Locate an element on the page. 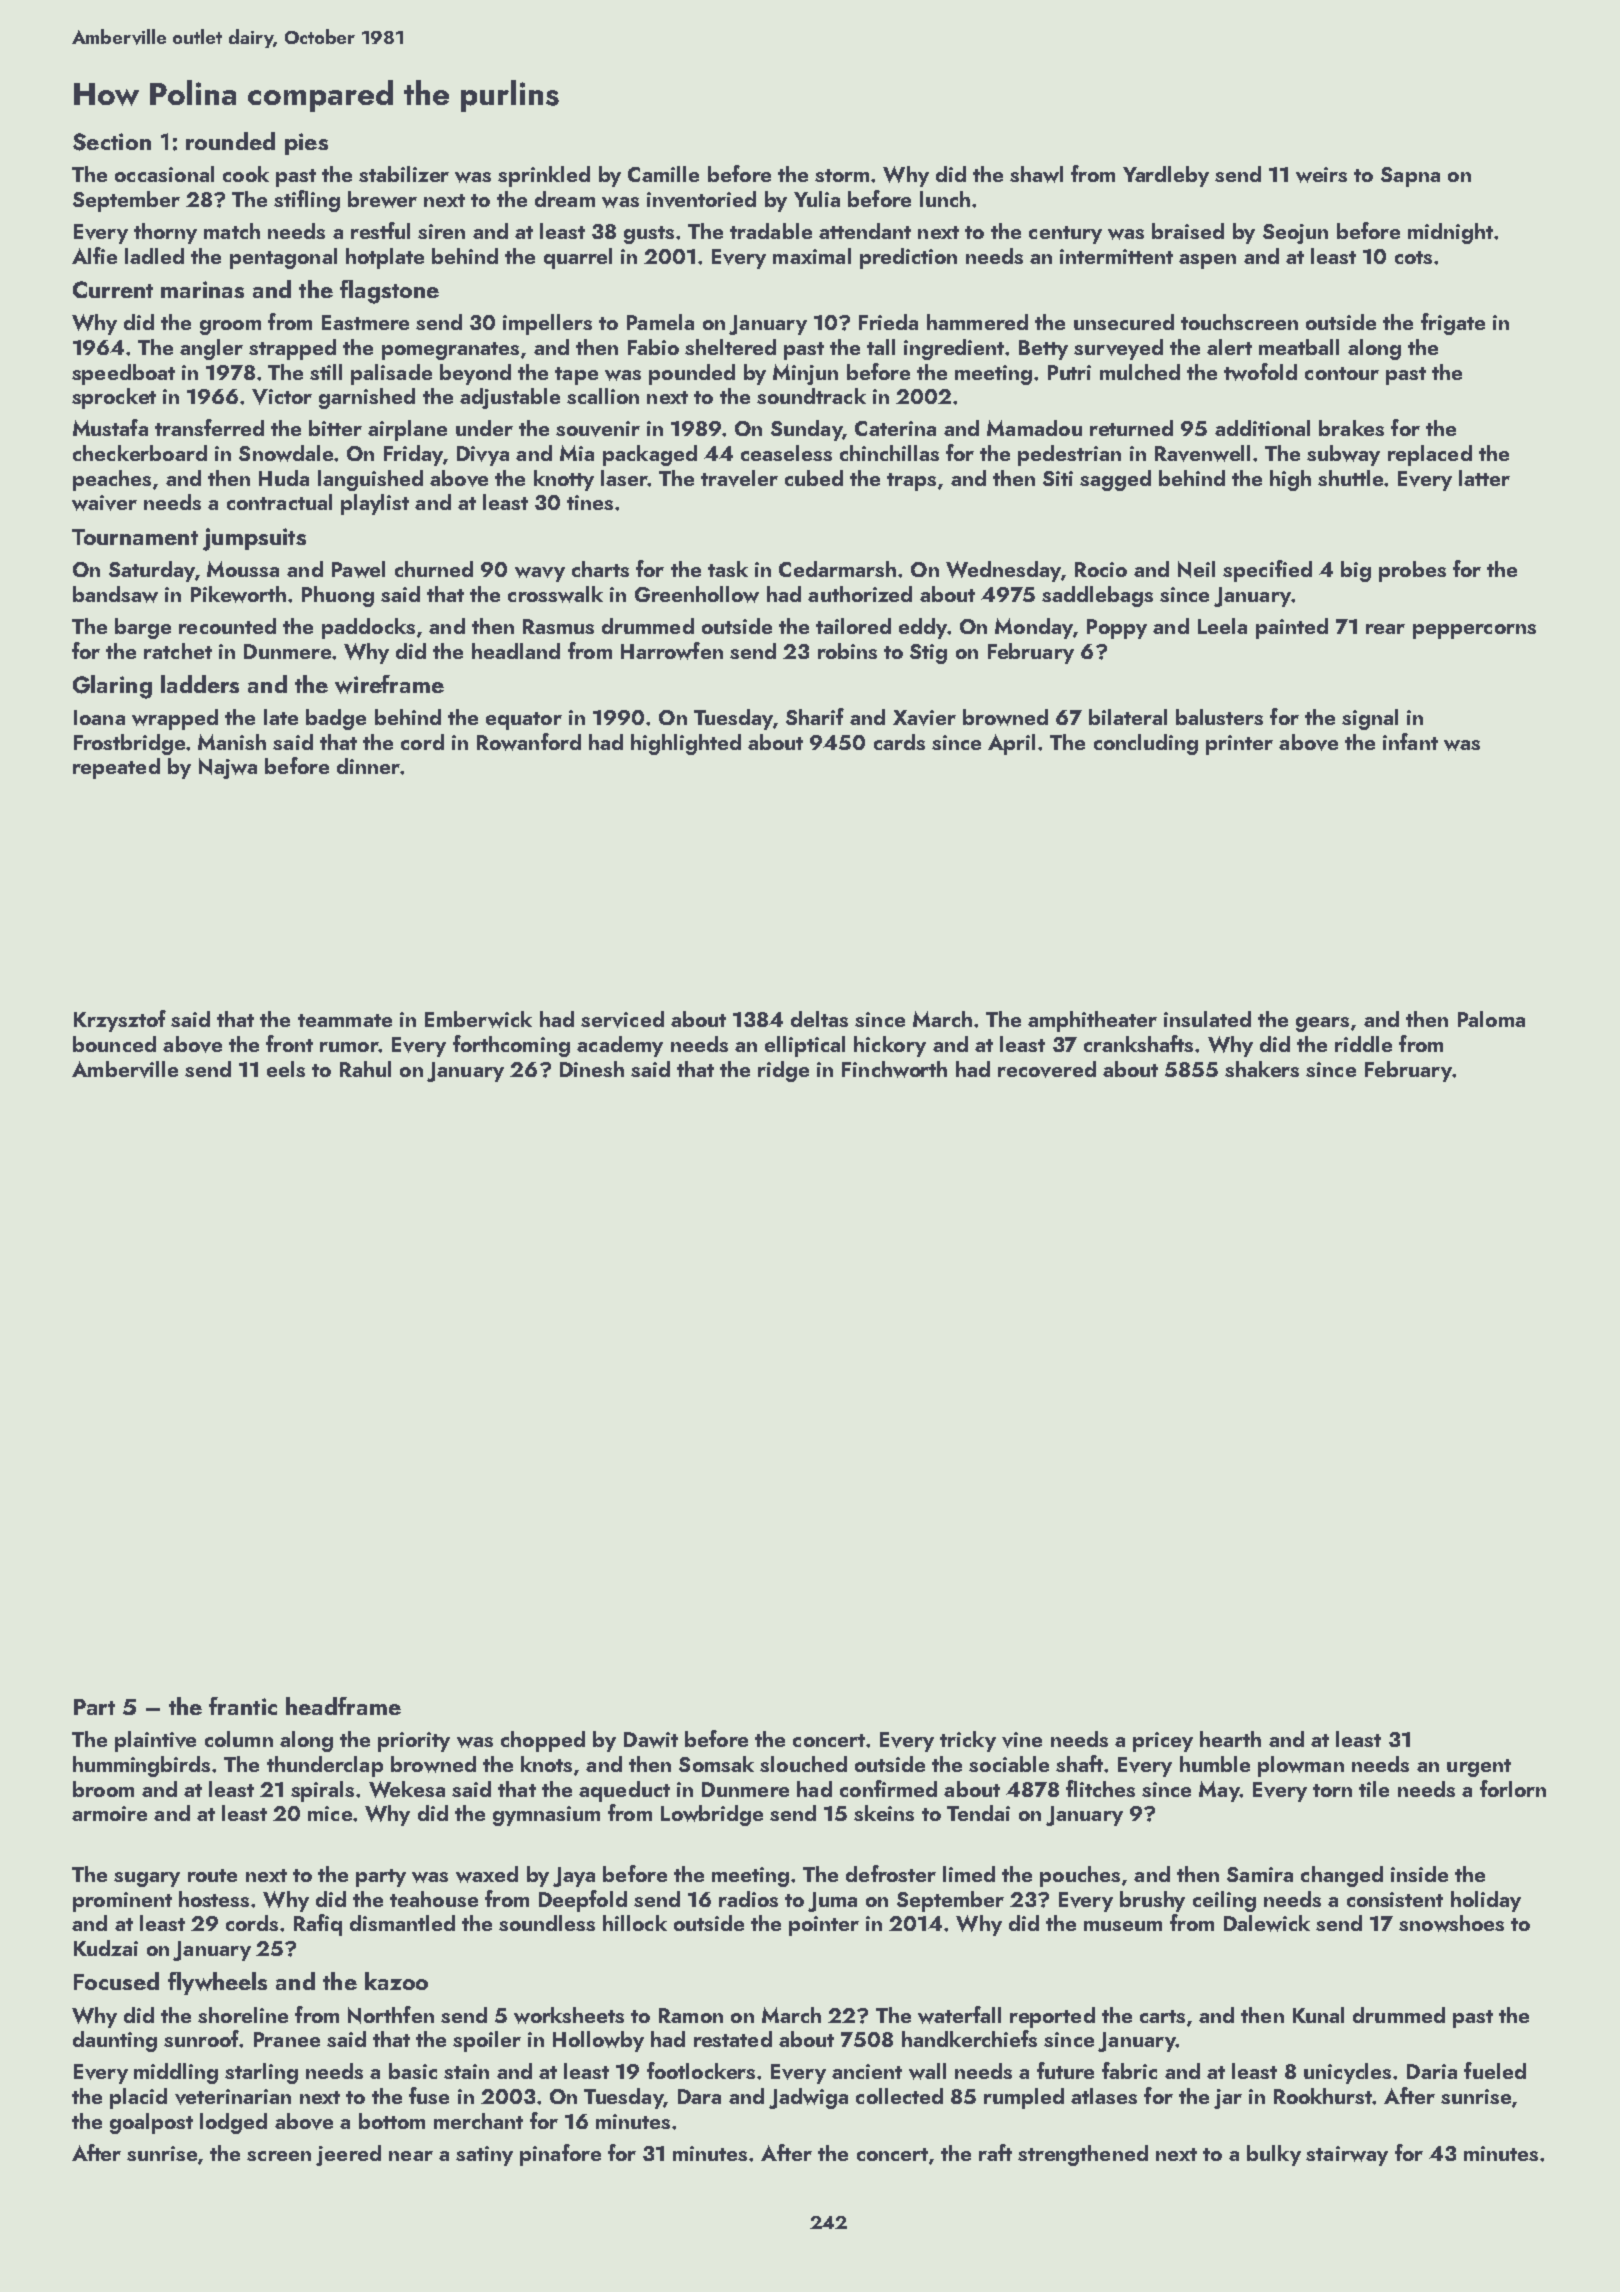 This document has width=1620, height=2292. elliptical is located at coordinates (805, 1046).
